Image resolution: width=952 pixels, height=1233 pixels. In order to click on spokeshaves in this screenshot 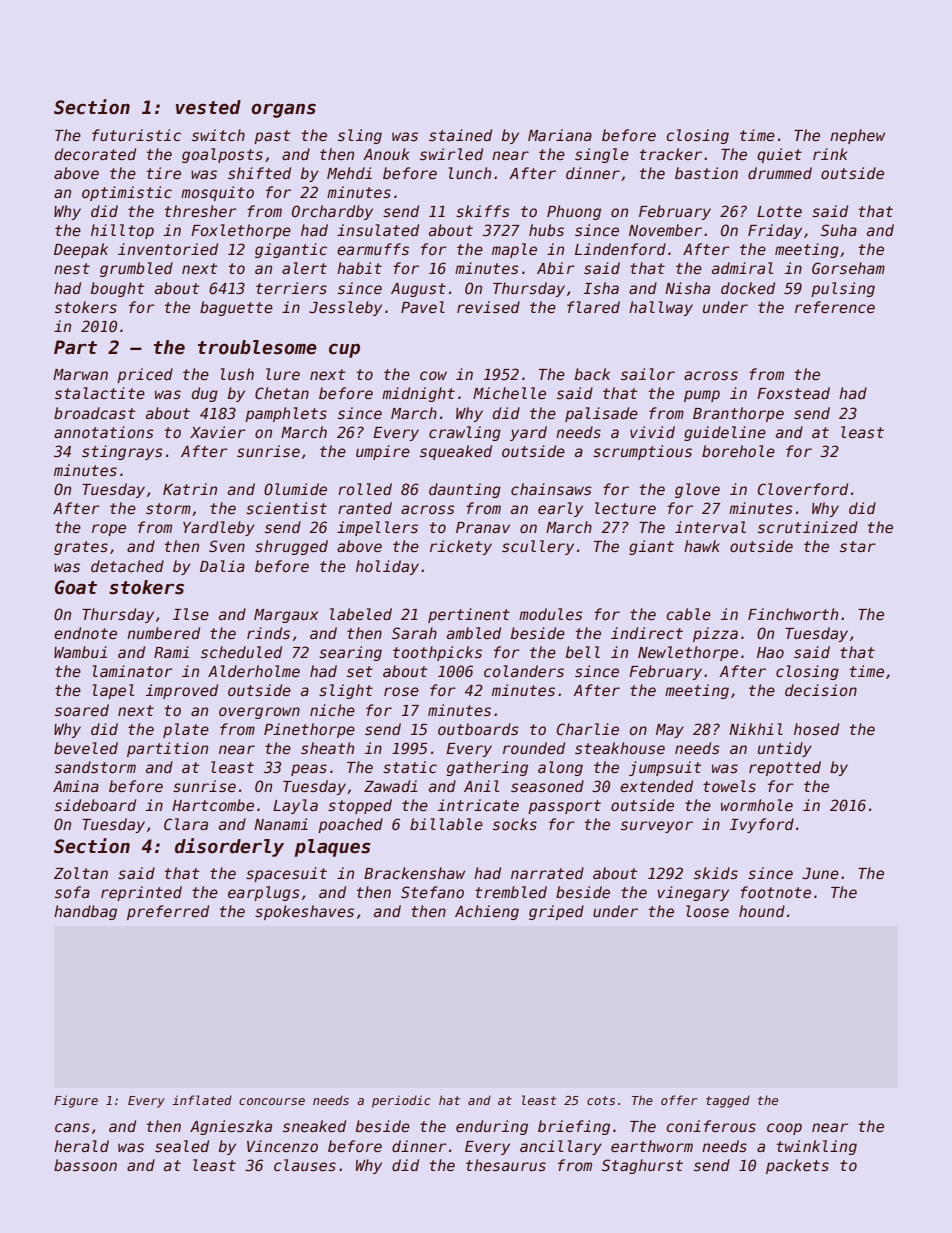, I will do `click(304, 912)`.
